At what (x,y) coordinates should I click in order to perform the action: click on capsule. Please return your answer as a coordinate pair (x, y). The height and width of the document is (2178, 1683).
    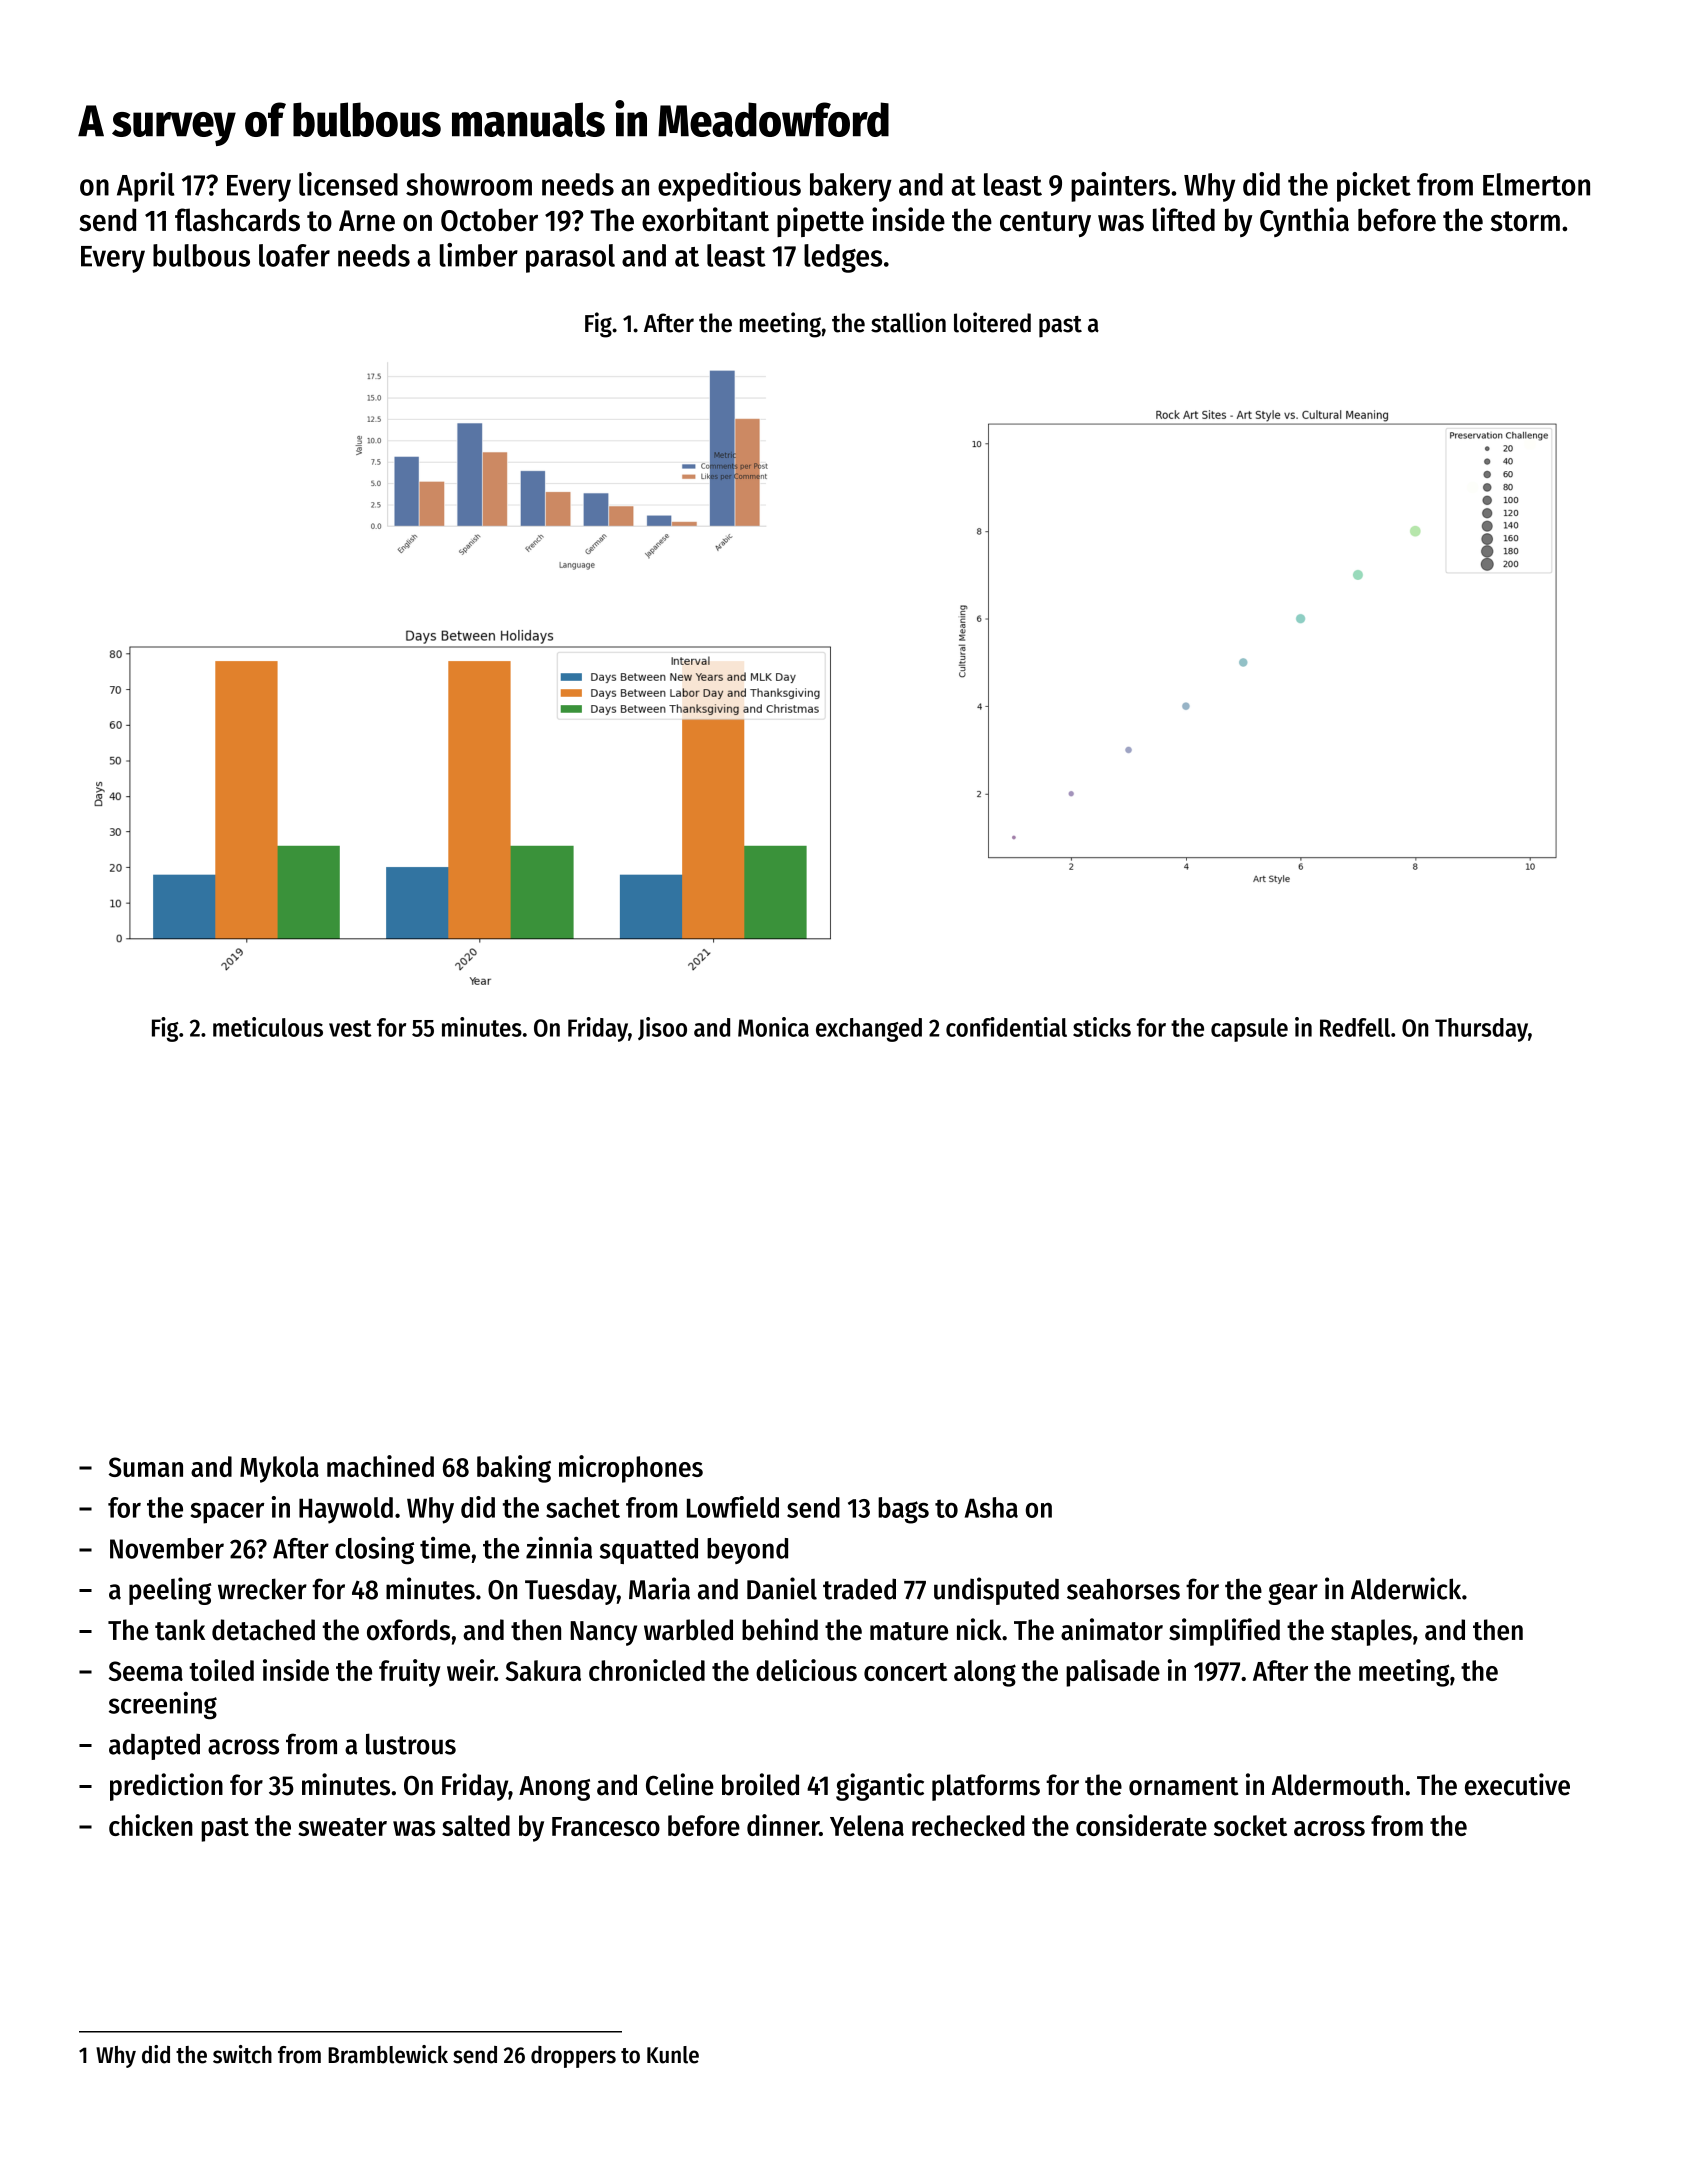
    Looking at the image, I should click on (1249, 1030).
